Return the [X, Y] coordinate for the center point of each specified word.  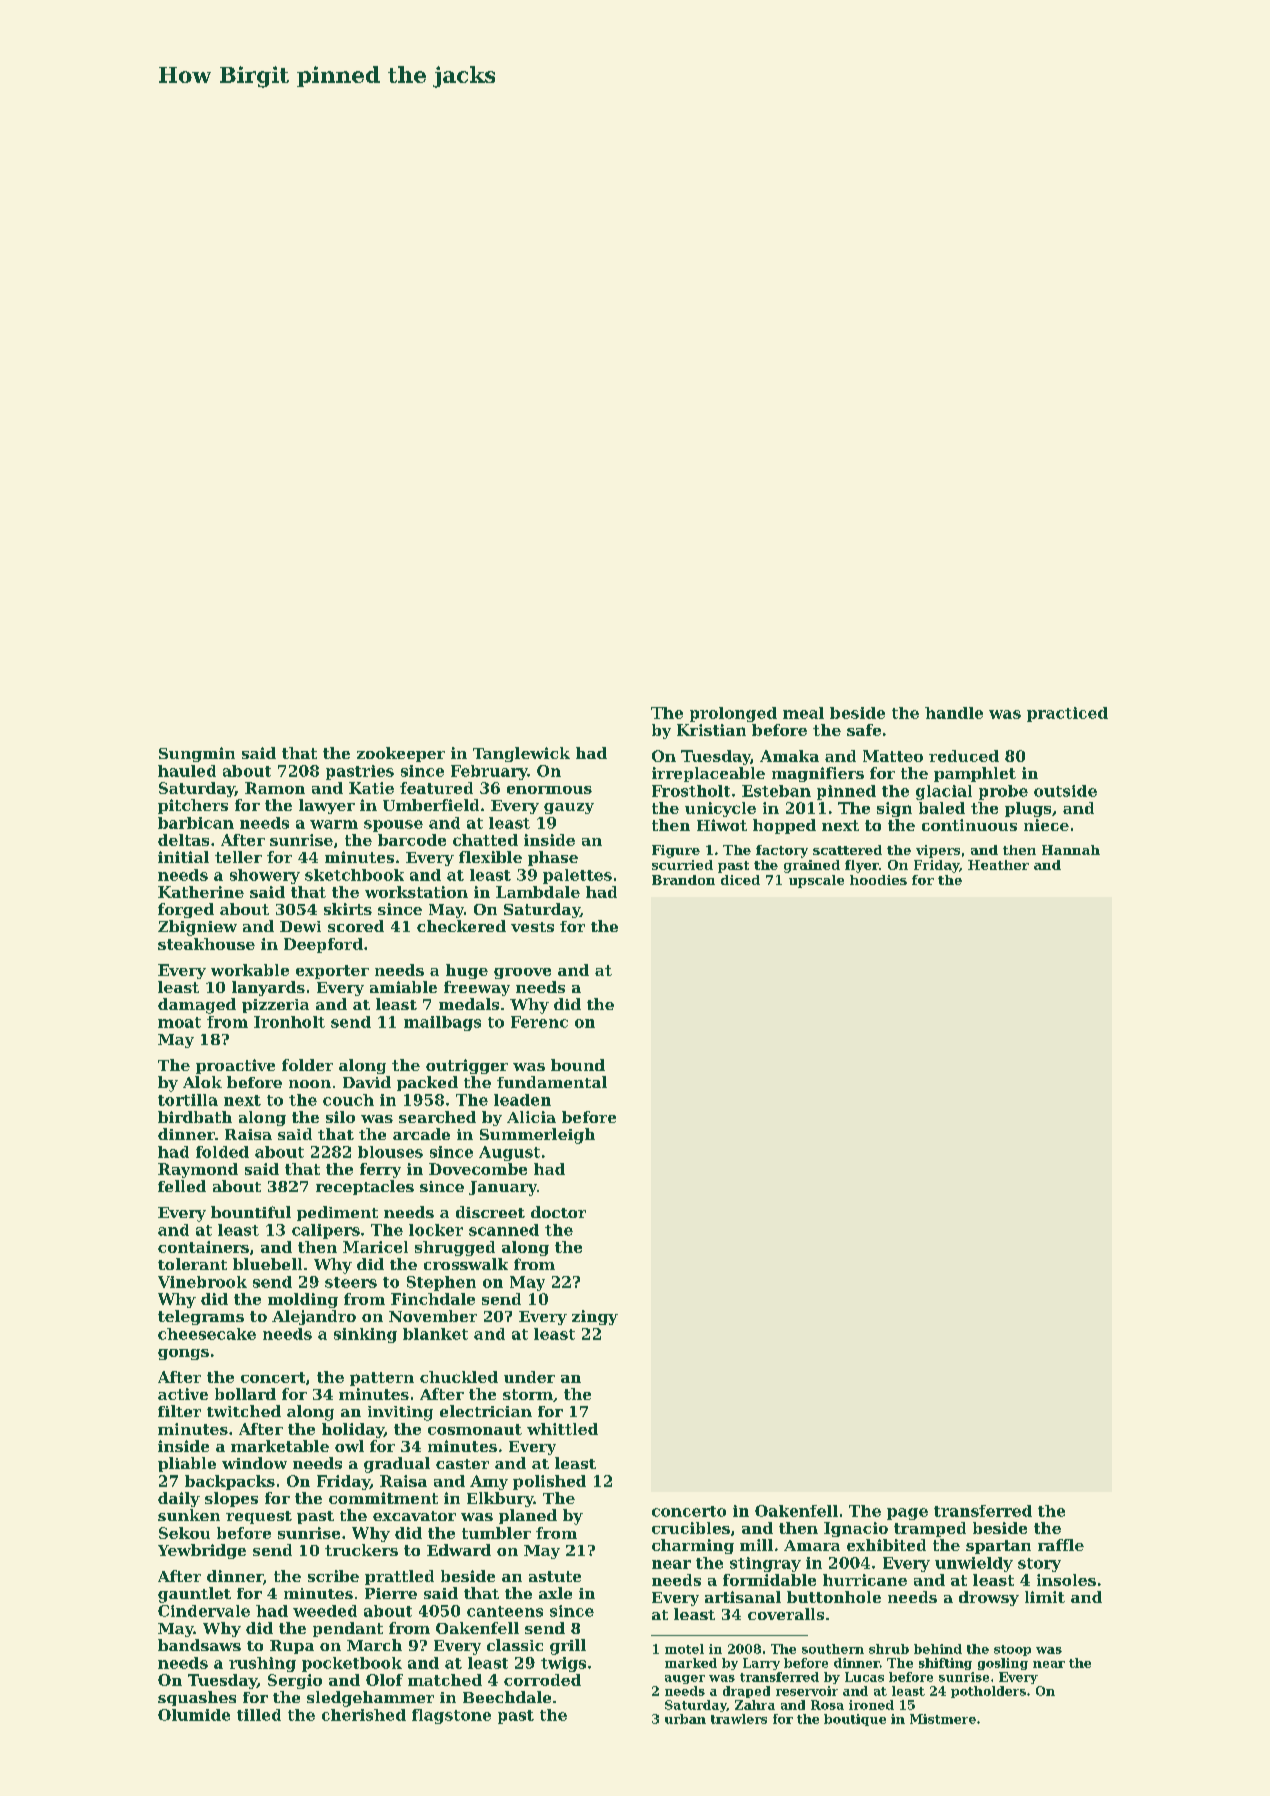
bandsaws [199, 1645]
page [907, 1514]
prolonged [733, 714]
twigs [563, 1664]
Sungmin [197, 754]
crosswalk [466, 1264]
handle [954, 713]
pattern [382, 1379]
